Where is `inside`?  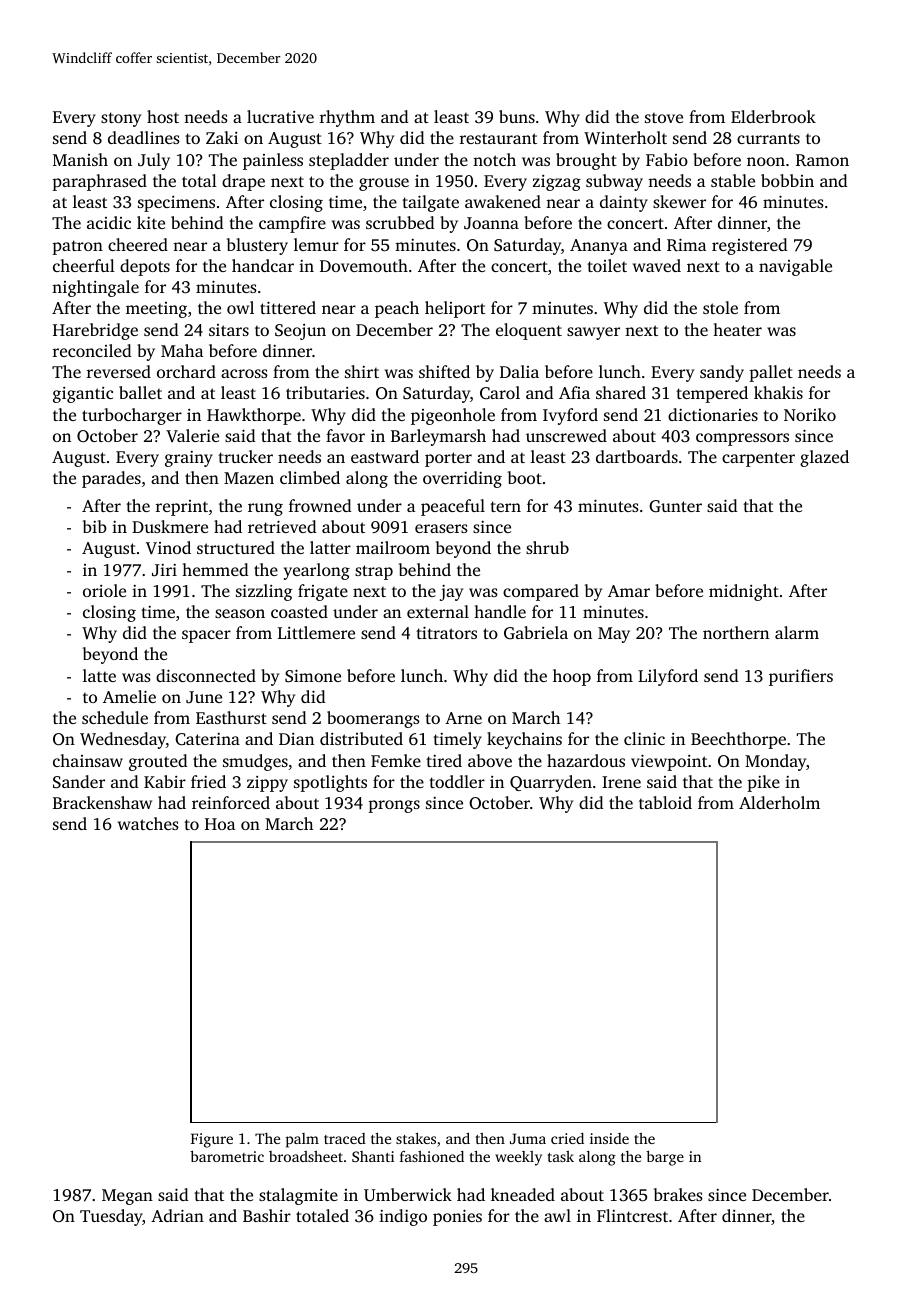
inside is located at coordinates (609, 1138).
